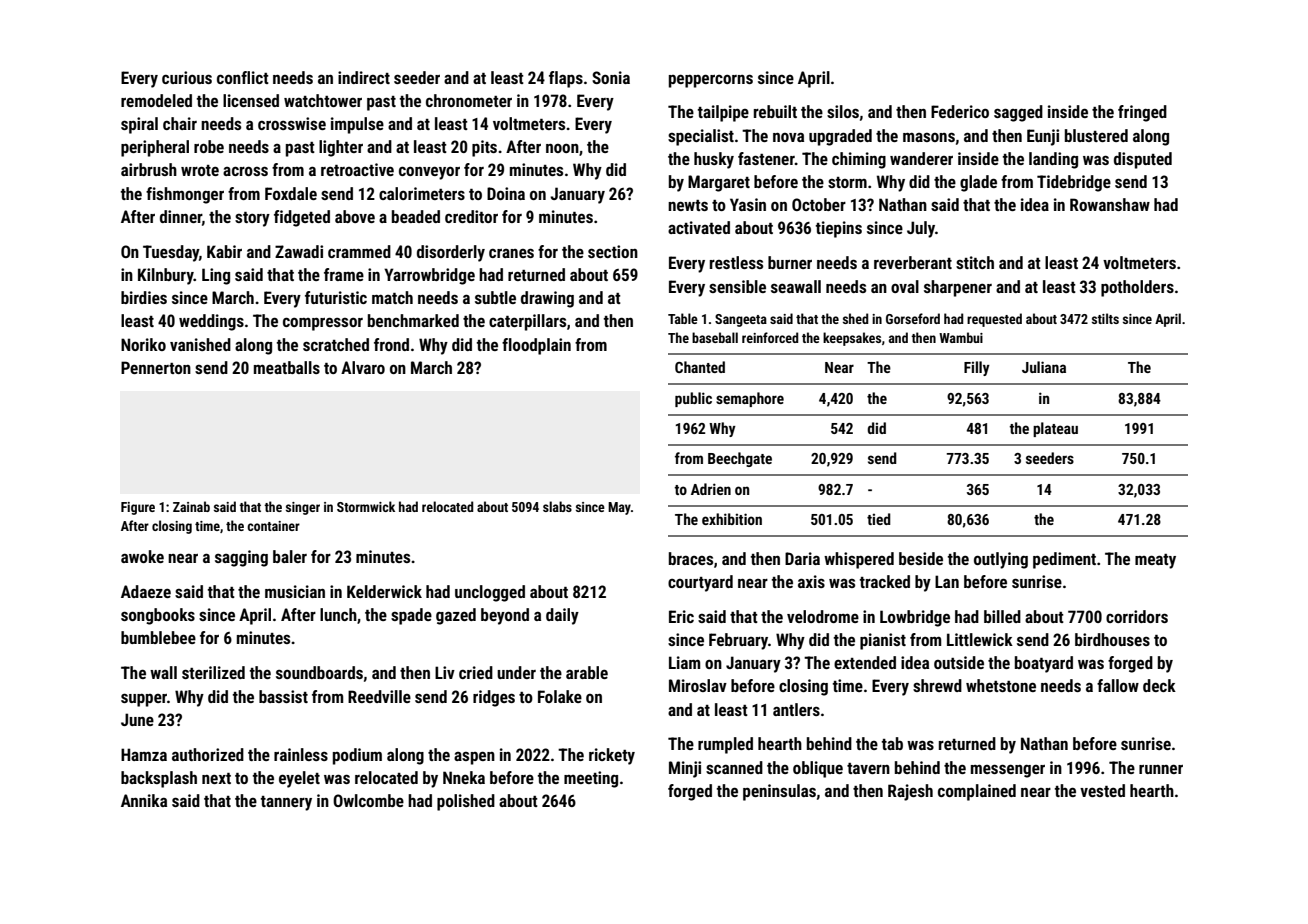 The width and height of the screenshot is (1308, 924). Describe the element at coordinates (391, 344) in the screenshot. I see `frond` at that location.
